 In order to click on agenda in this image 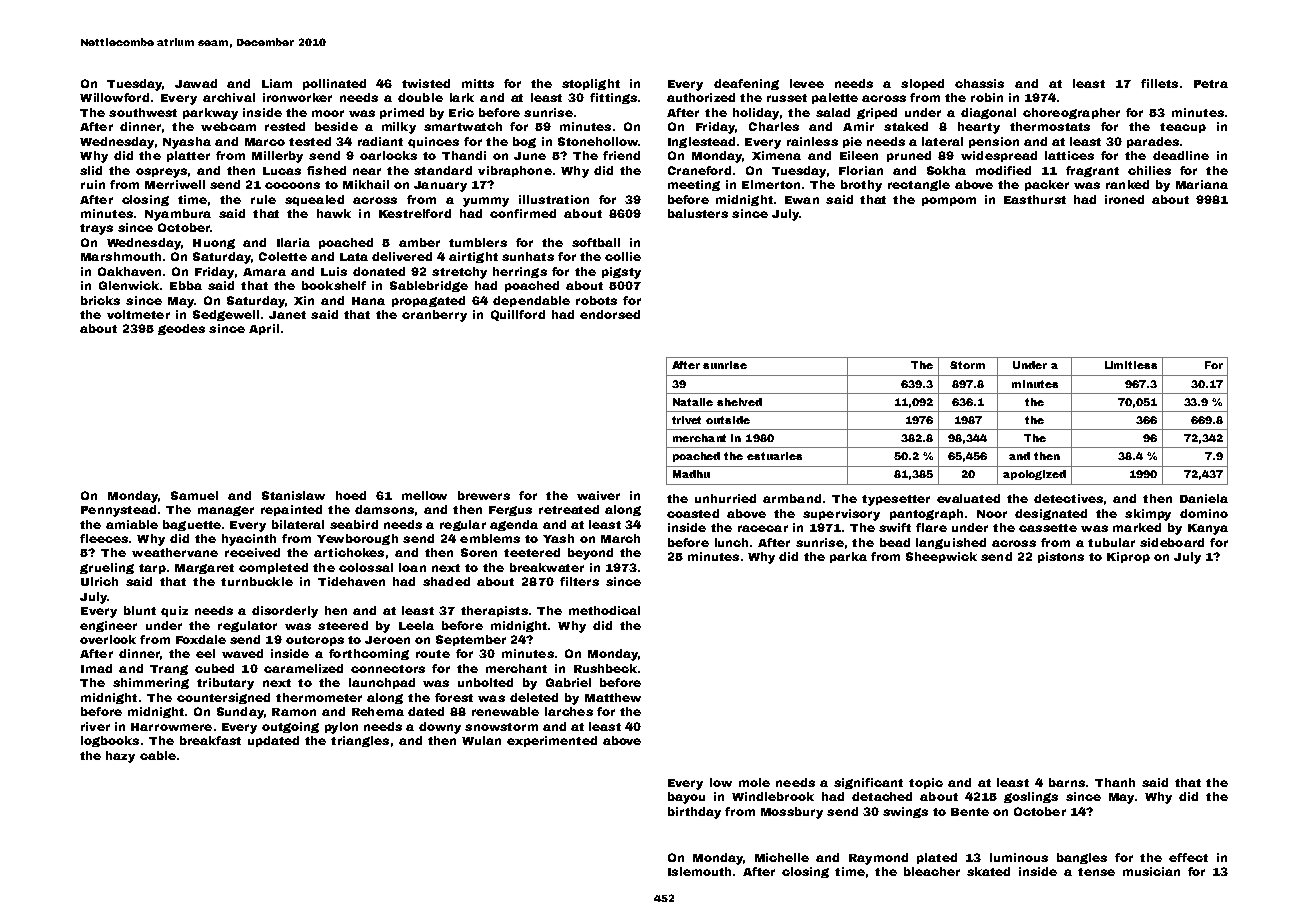, I will do `click(514, 525)`.
